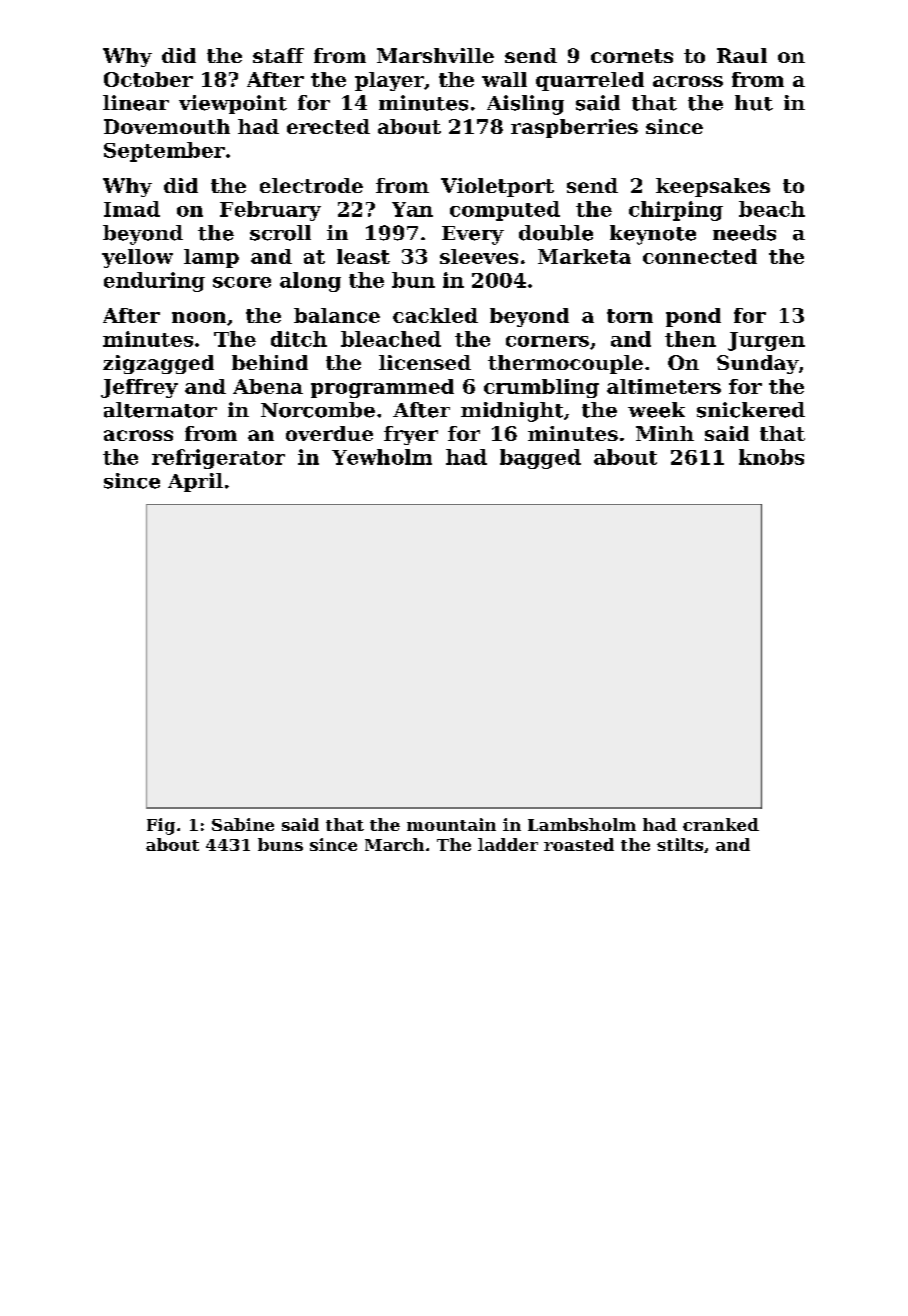 Image resolution: width=908 pixels, height=1316 pixels. Describe the element at coordinates (632, 56) in the page. I see `cornets` at that location.
